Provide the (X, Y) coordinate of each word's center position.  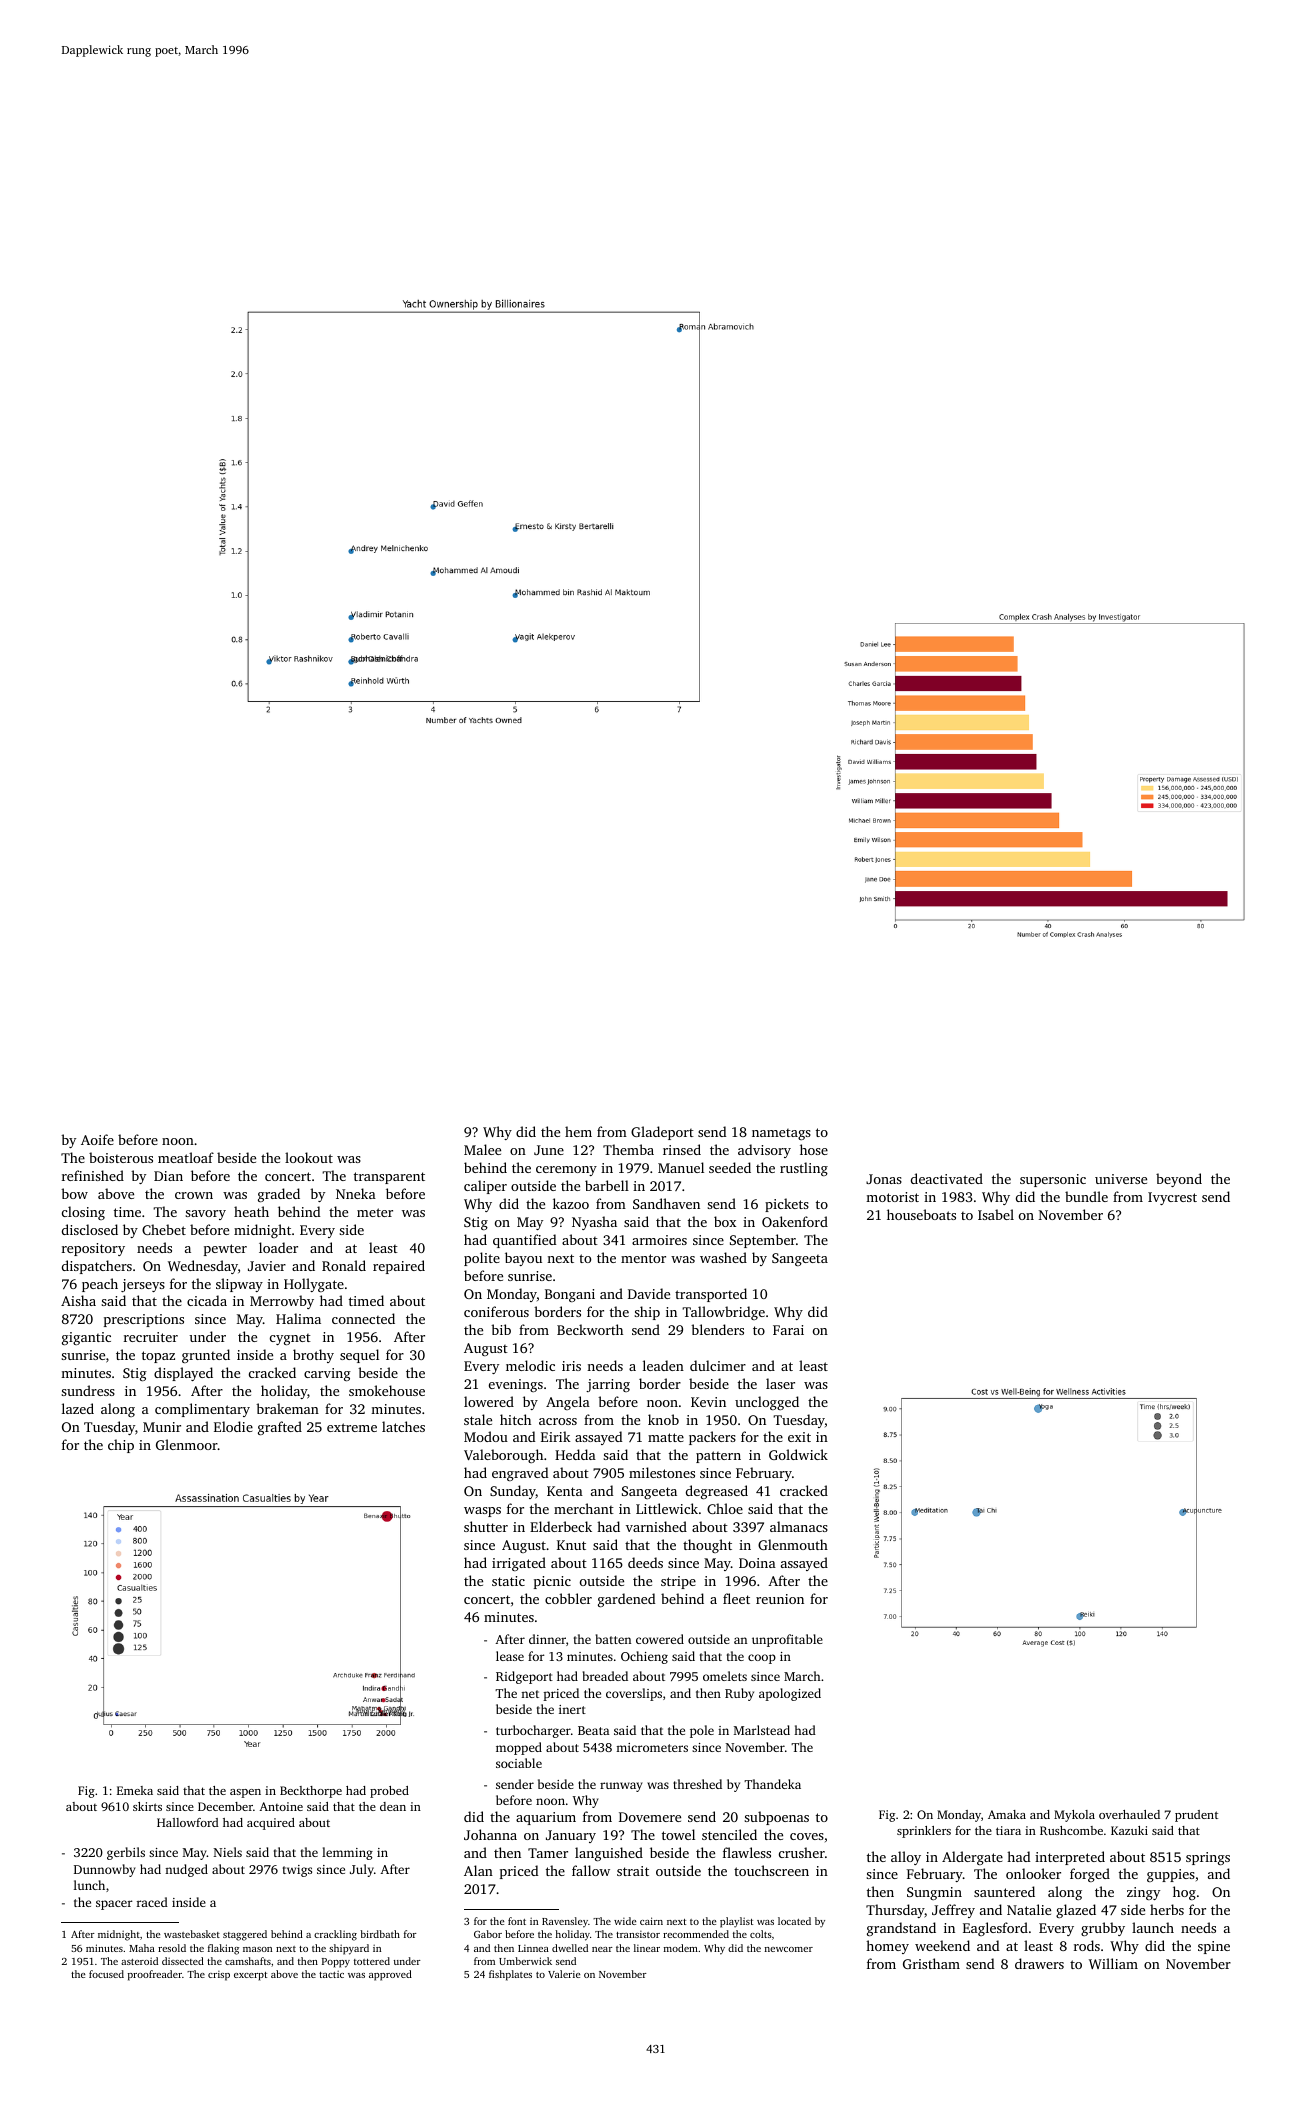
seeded (730, 1167)
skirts (147, 1806)
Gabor (488, 1934)
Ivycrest (1172, 1198)
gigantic (86, 1338)
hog (1184, 1893)
